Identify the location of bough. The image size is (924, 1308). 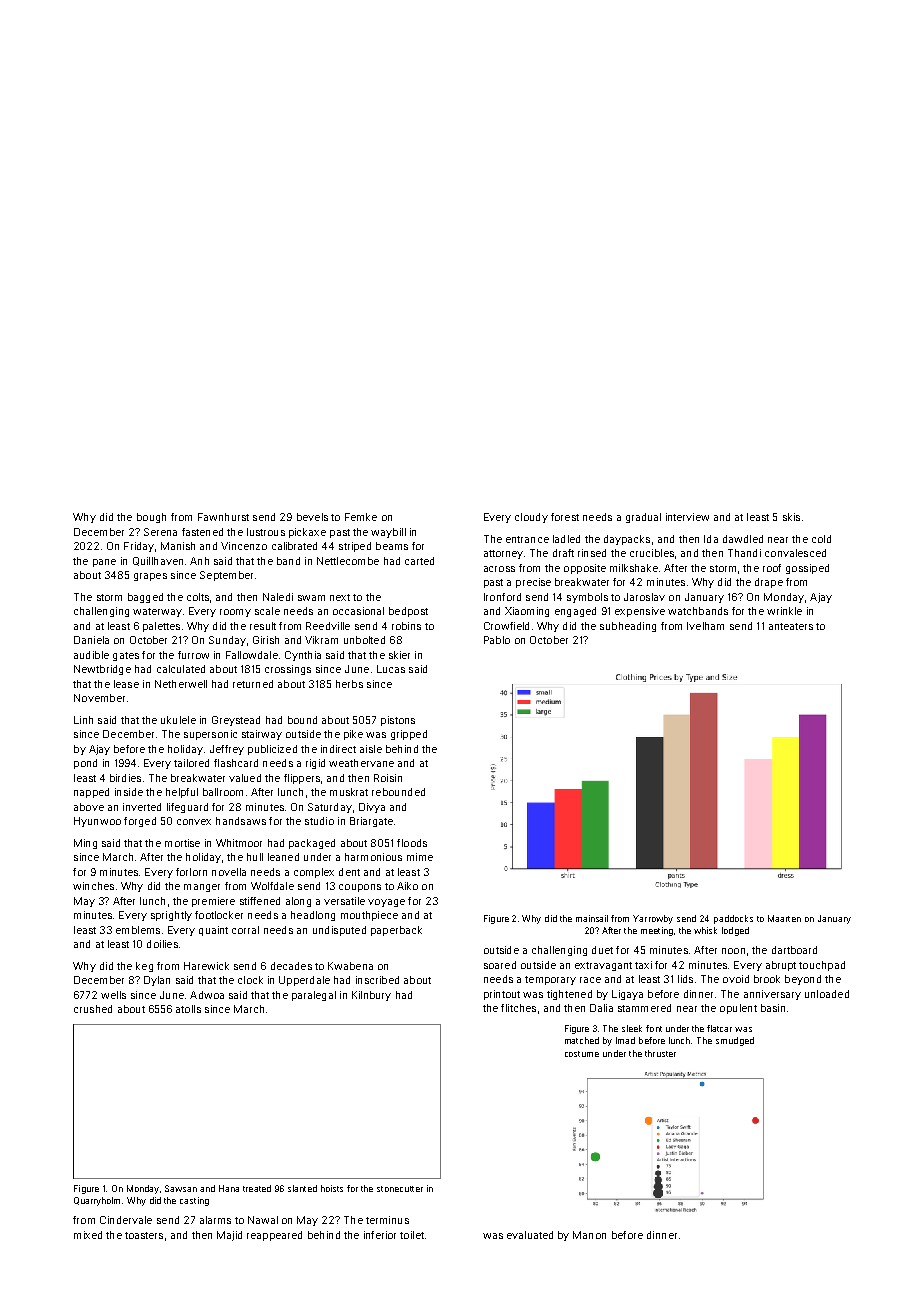
(151, 518).
